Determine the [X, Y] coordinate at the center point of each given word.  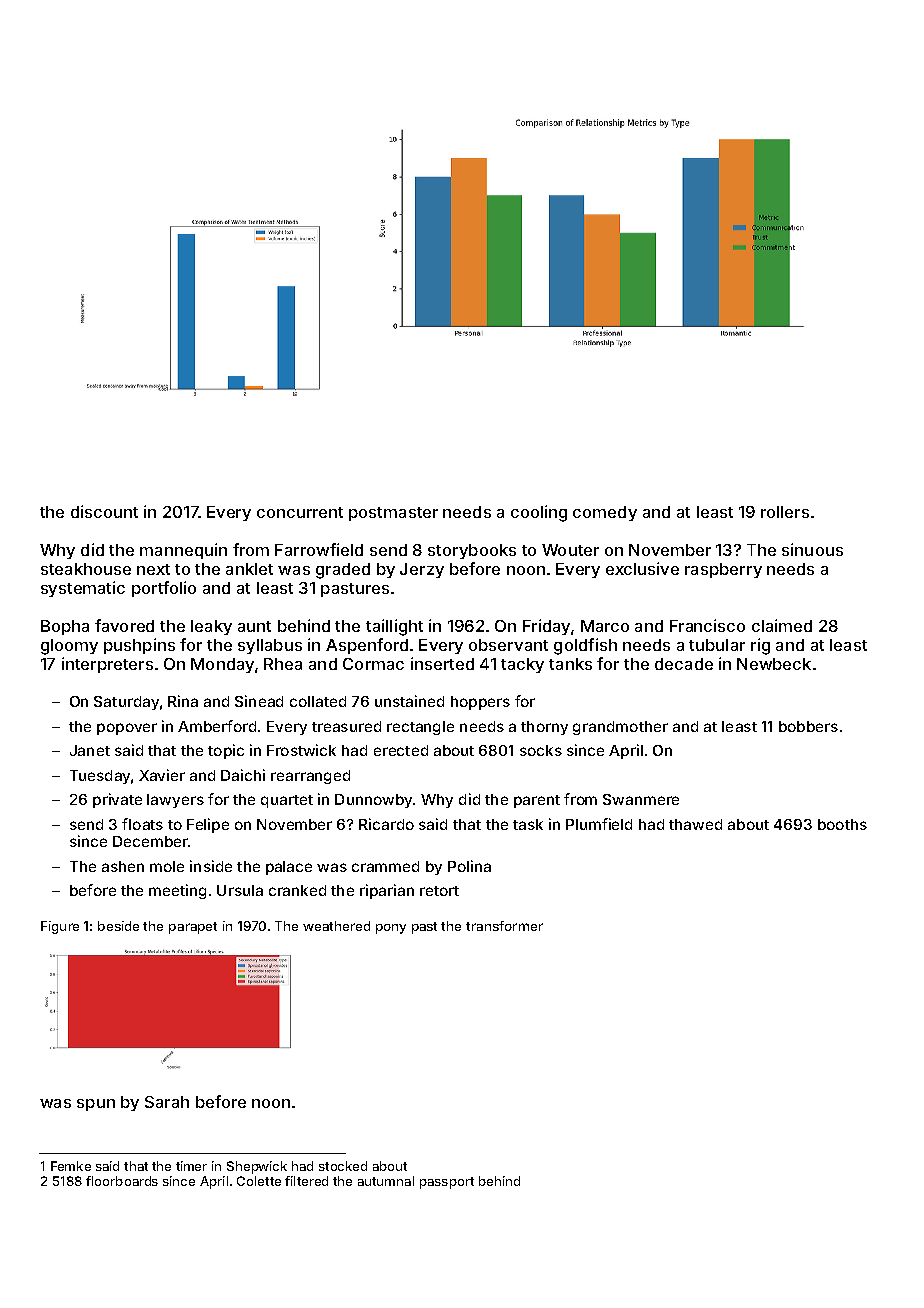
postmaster [393, 514]
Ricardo [386, 824]
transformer [504, 926]
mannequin [183, 551]
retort [439, 891]
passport [447, 1183]
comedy [605, 513]
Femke [71, 1166]
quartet [287, 801]
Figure [60, 927]
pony [391, 929]
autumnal [386, 1181]
